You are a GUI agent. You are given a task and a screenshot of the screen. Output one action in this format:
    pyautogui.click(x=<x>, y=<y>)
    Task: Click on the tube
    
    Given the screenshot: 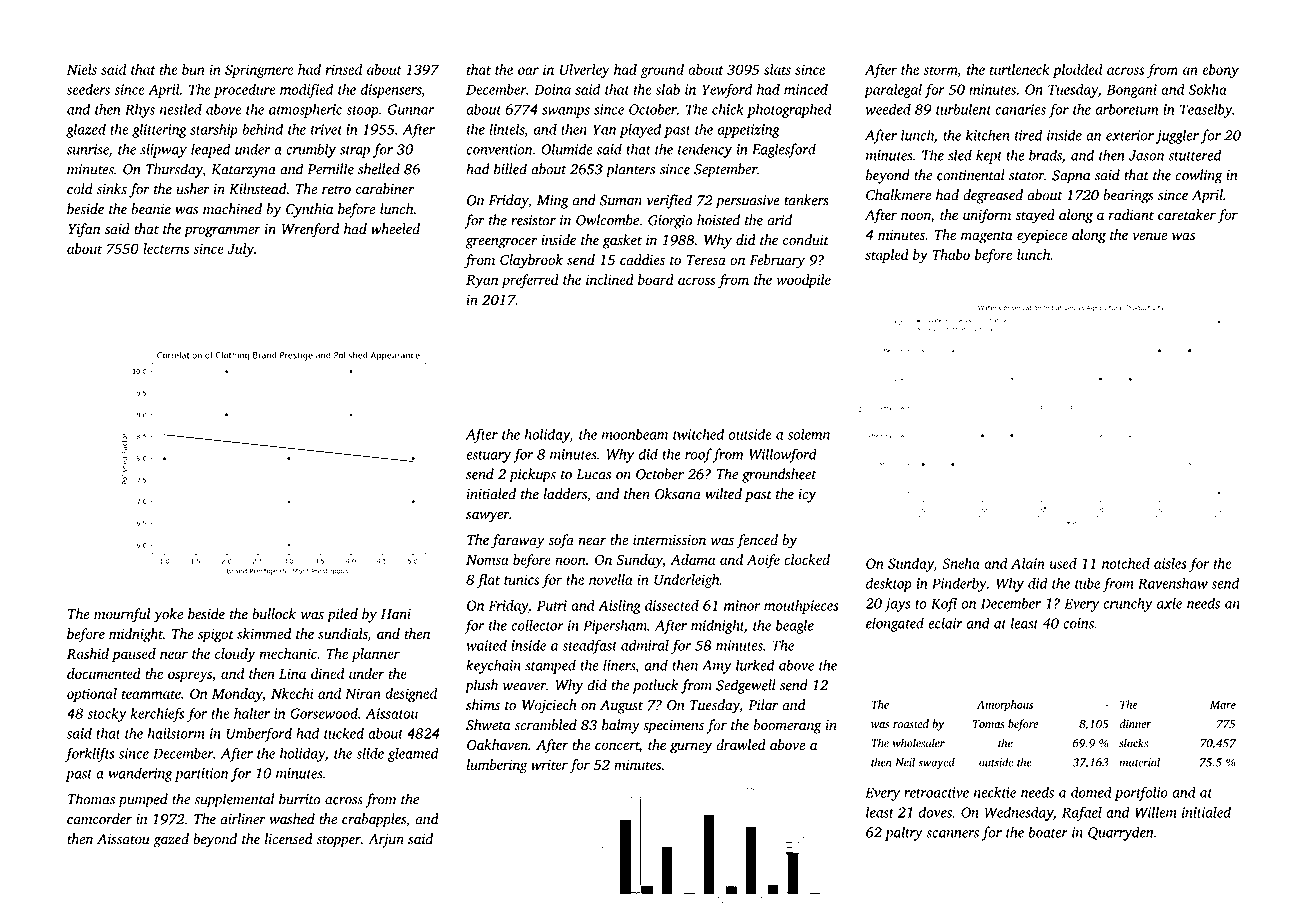 What is the action you would take?
    pyautogui.click(x=1087, y=583)
